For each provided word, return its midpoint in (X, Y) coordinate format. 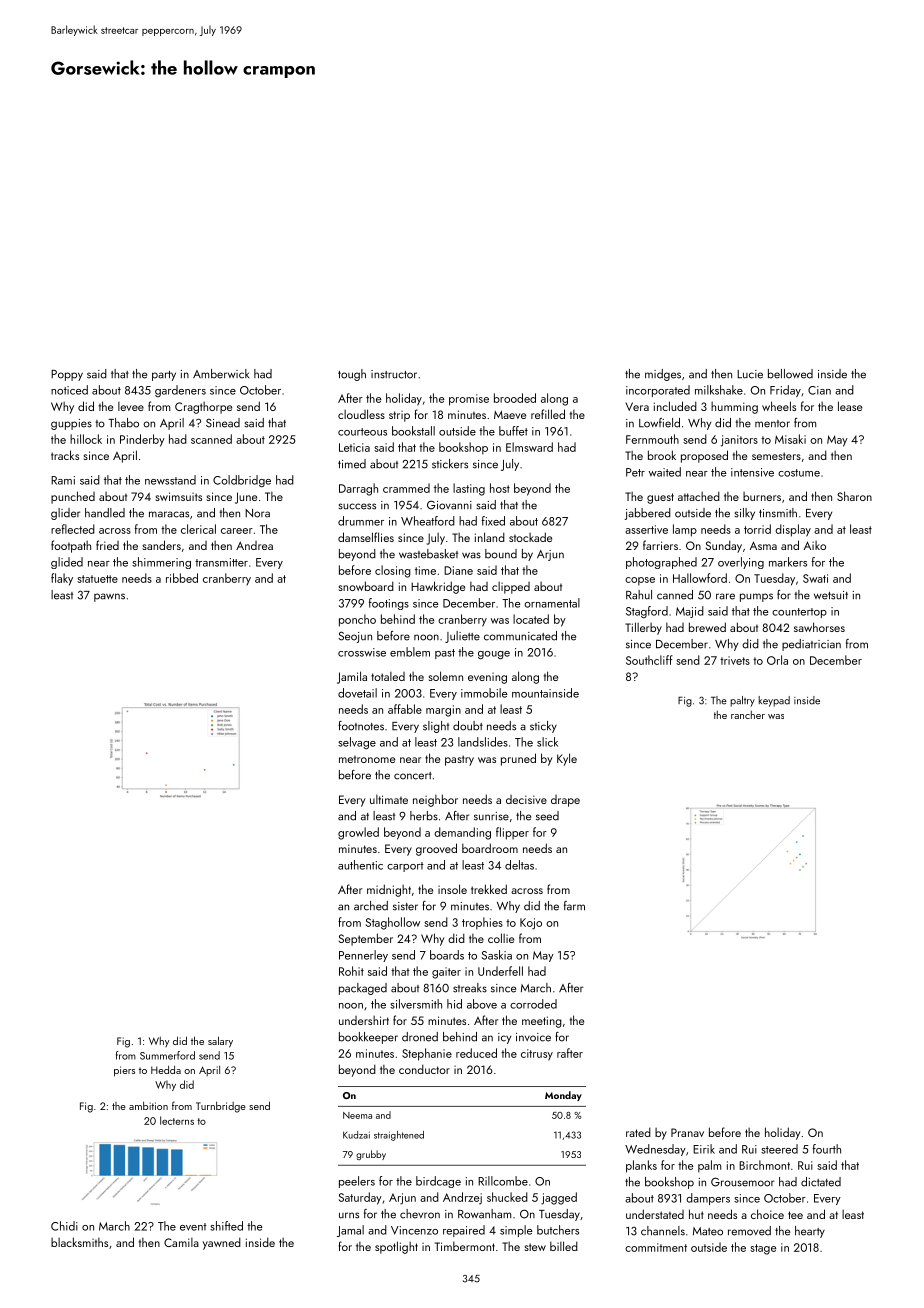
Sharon (854, 496)
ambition (148, 1105)
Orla (777, 660)
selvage (357, 743)
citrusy (537, 1055)
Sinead (223, 423)
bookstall (413, 431)
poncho (357, 620)
